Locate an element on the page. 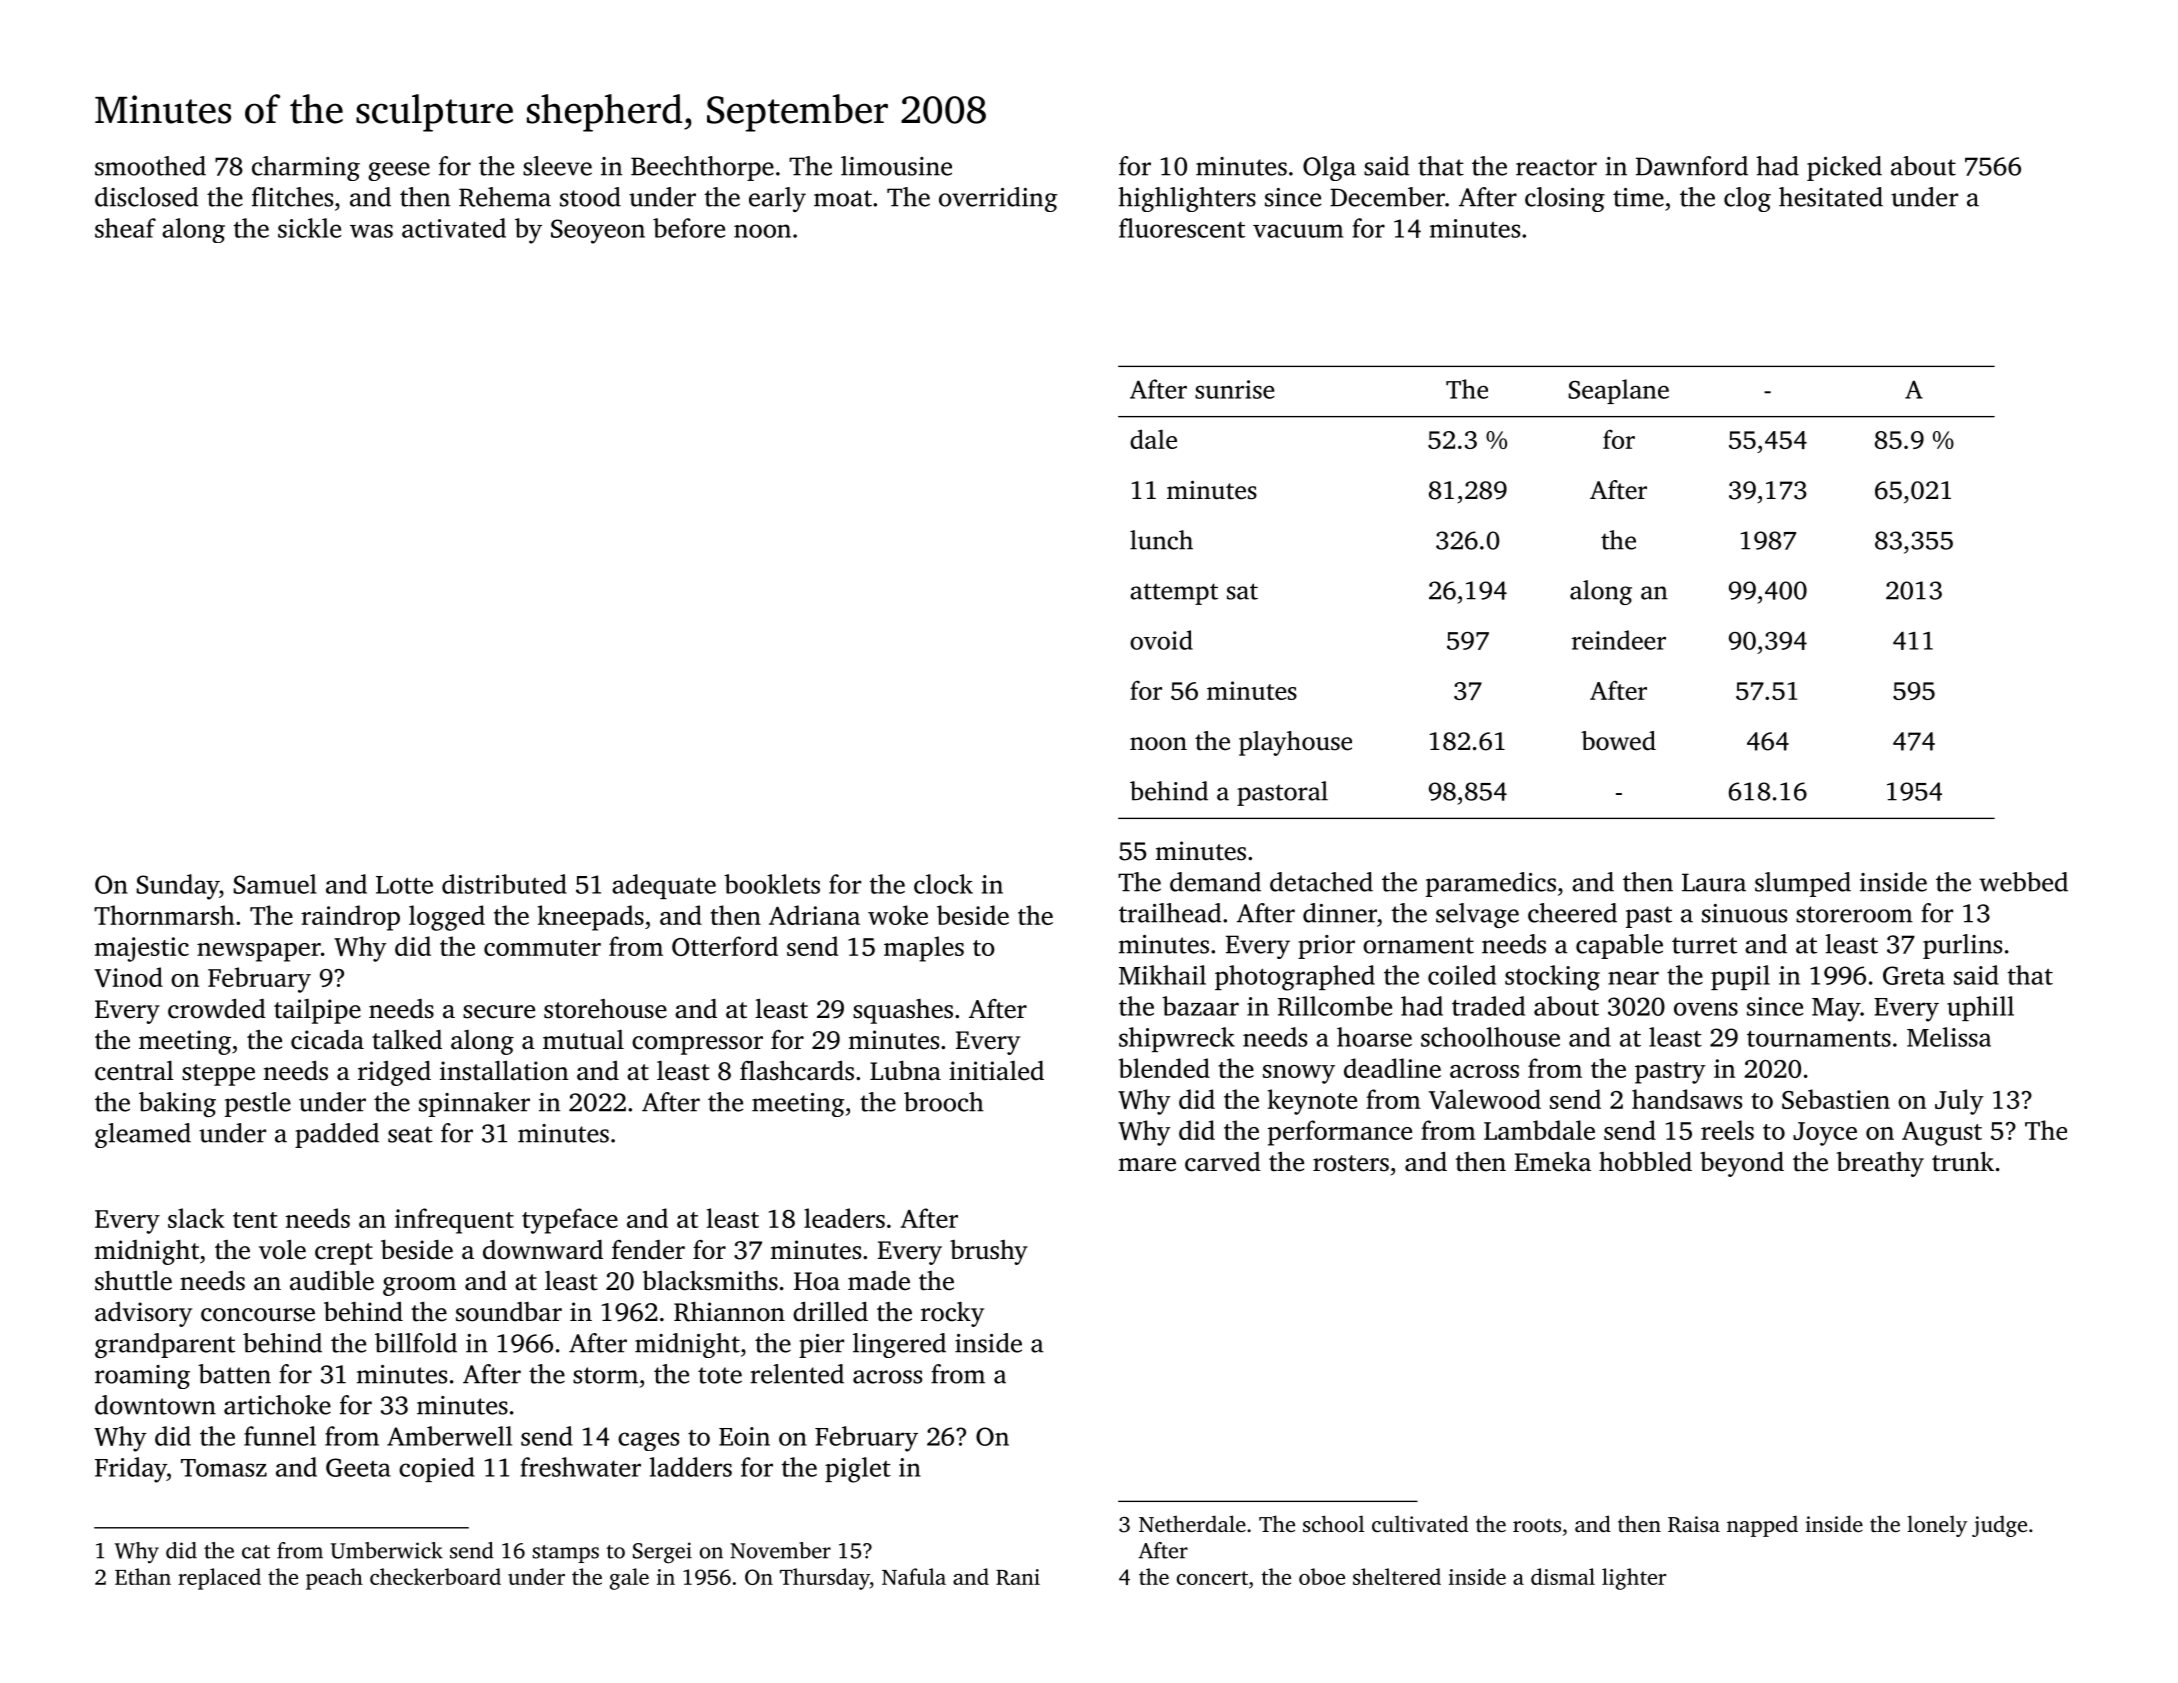 This image has width=2178, height=1683. Seaplane is located at coordinates (1619, 391).
